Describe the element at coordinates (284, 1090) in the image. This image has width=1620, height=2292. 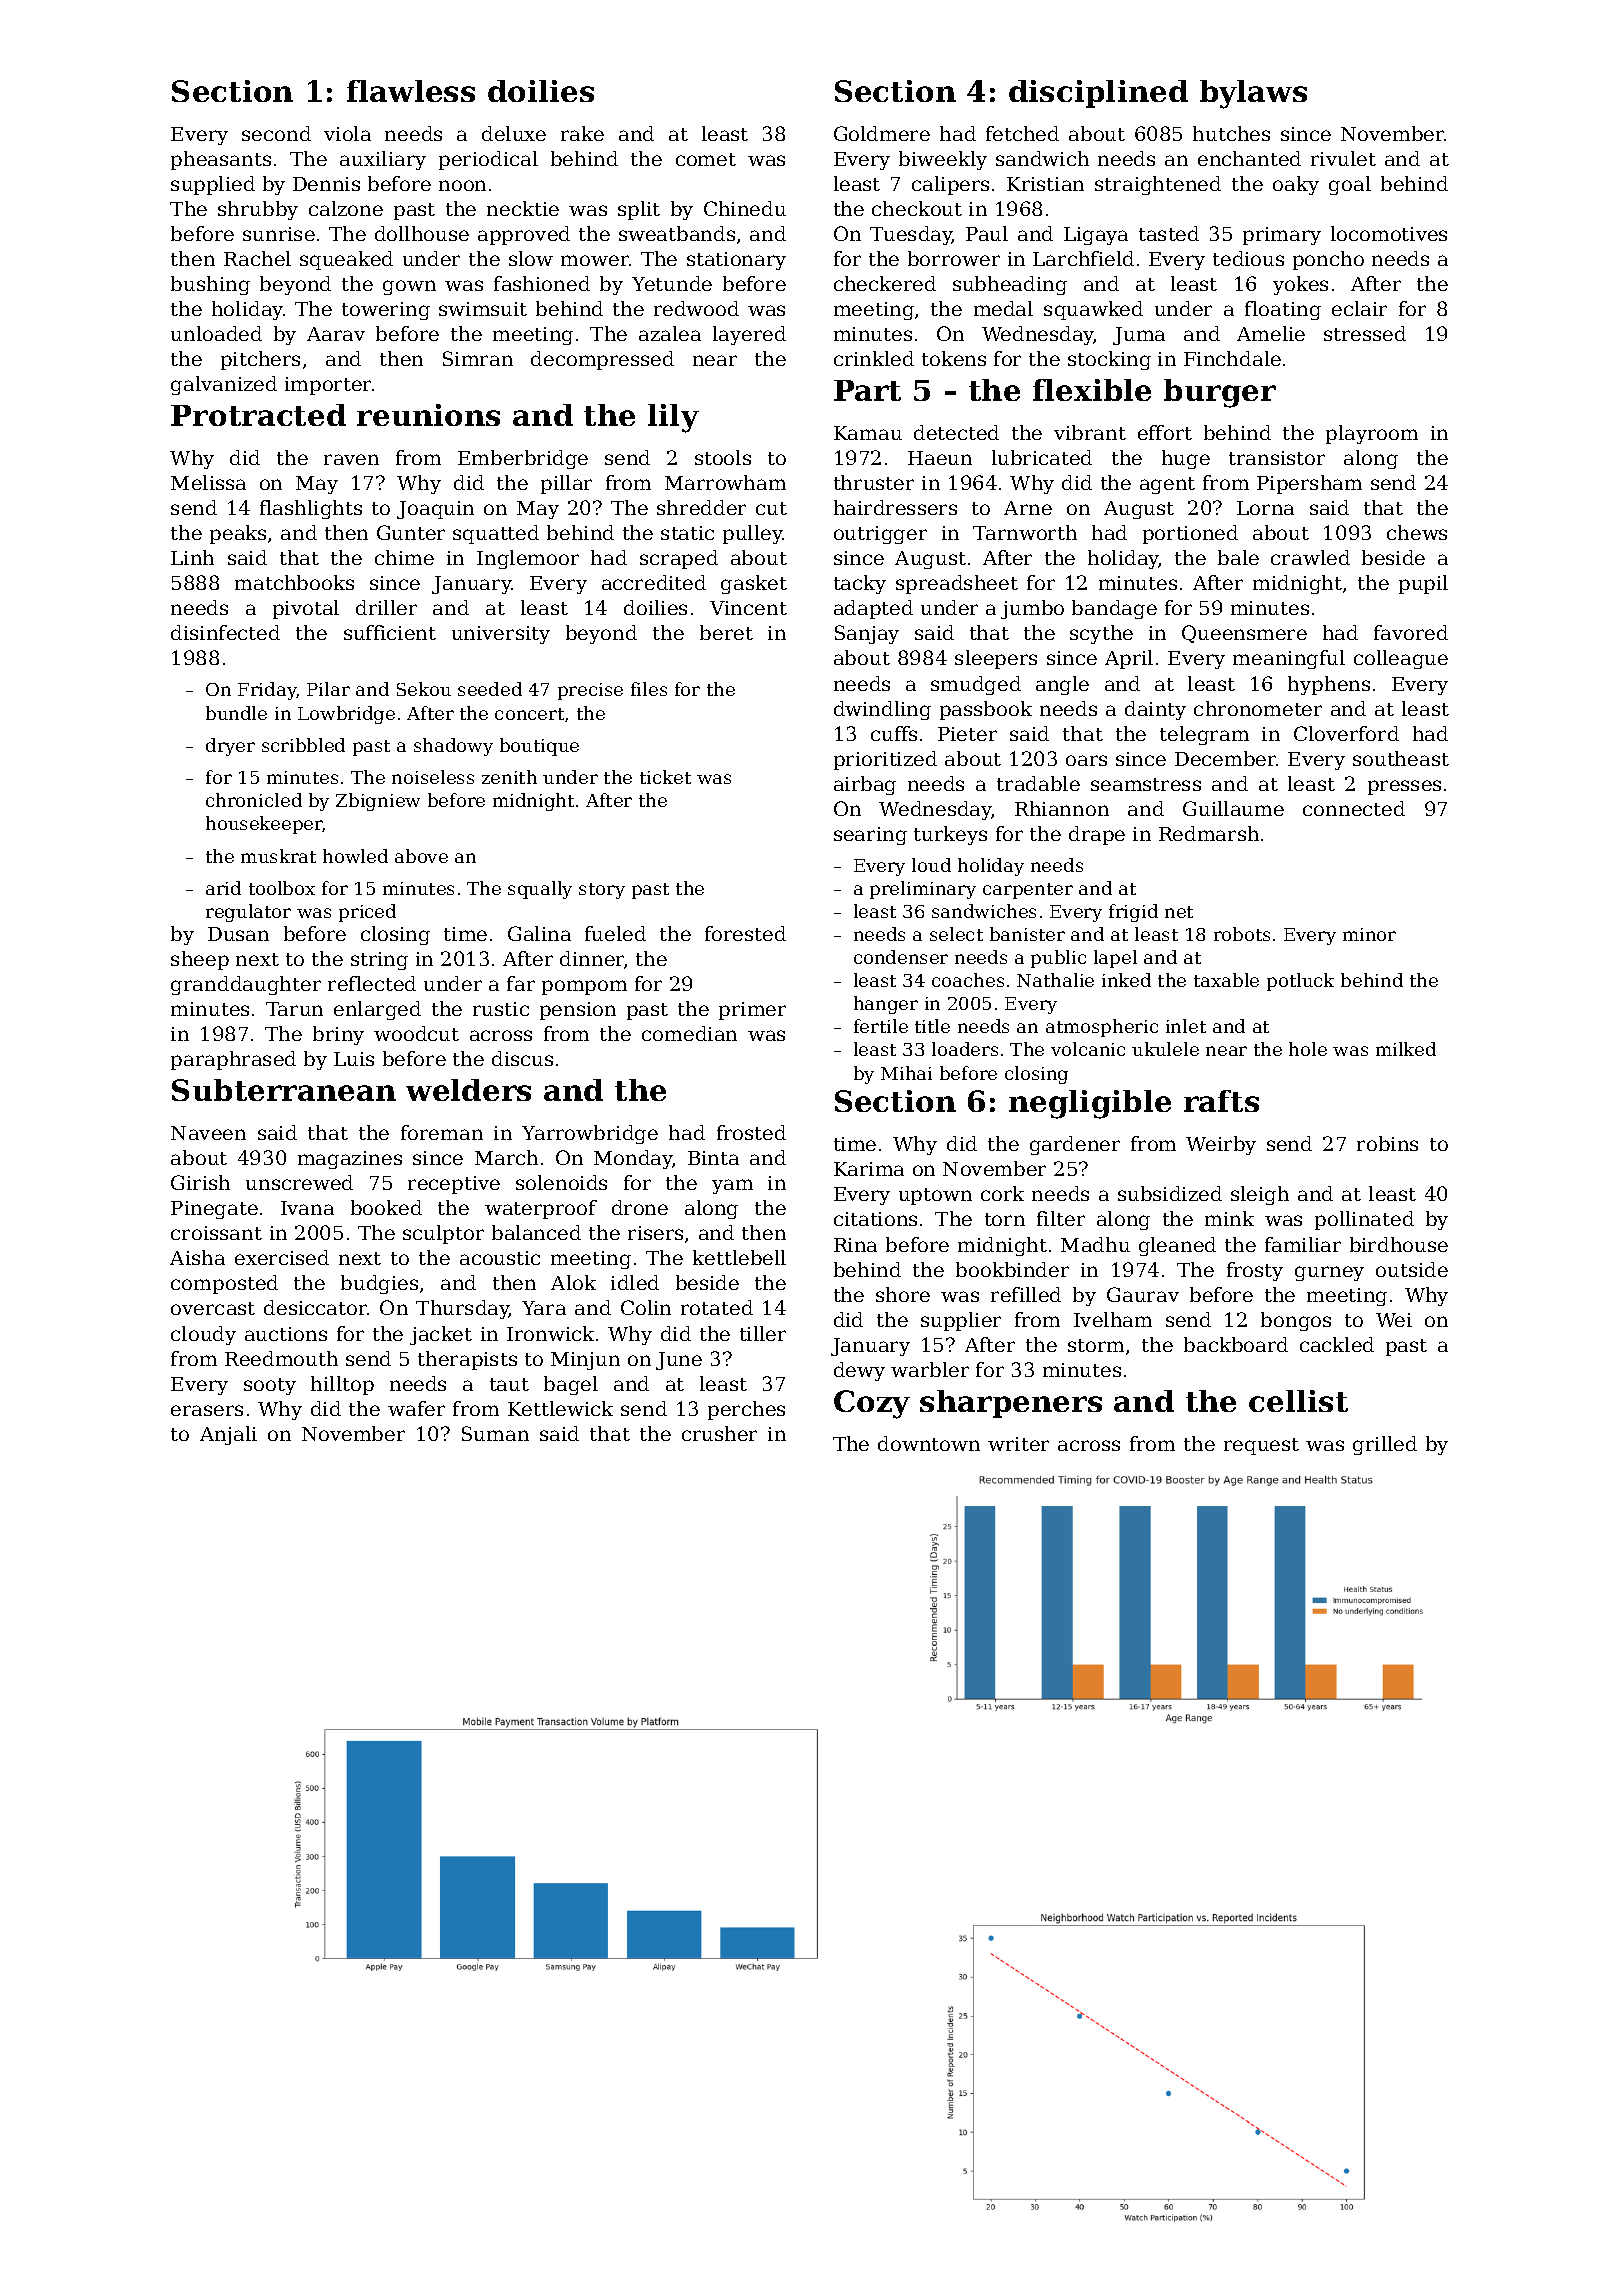
I see `Subterranean` at that location.
